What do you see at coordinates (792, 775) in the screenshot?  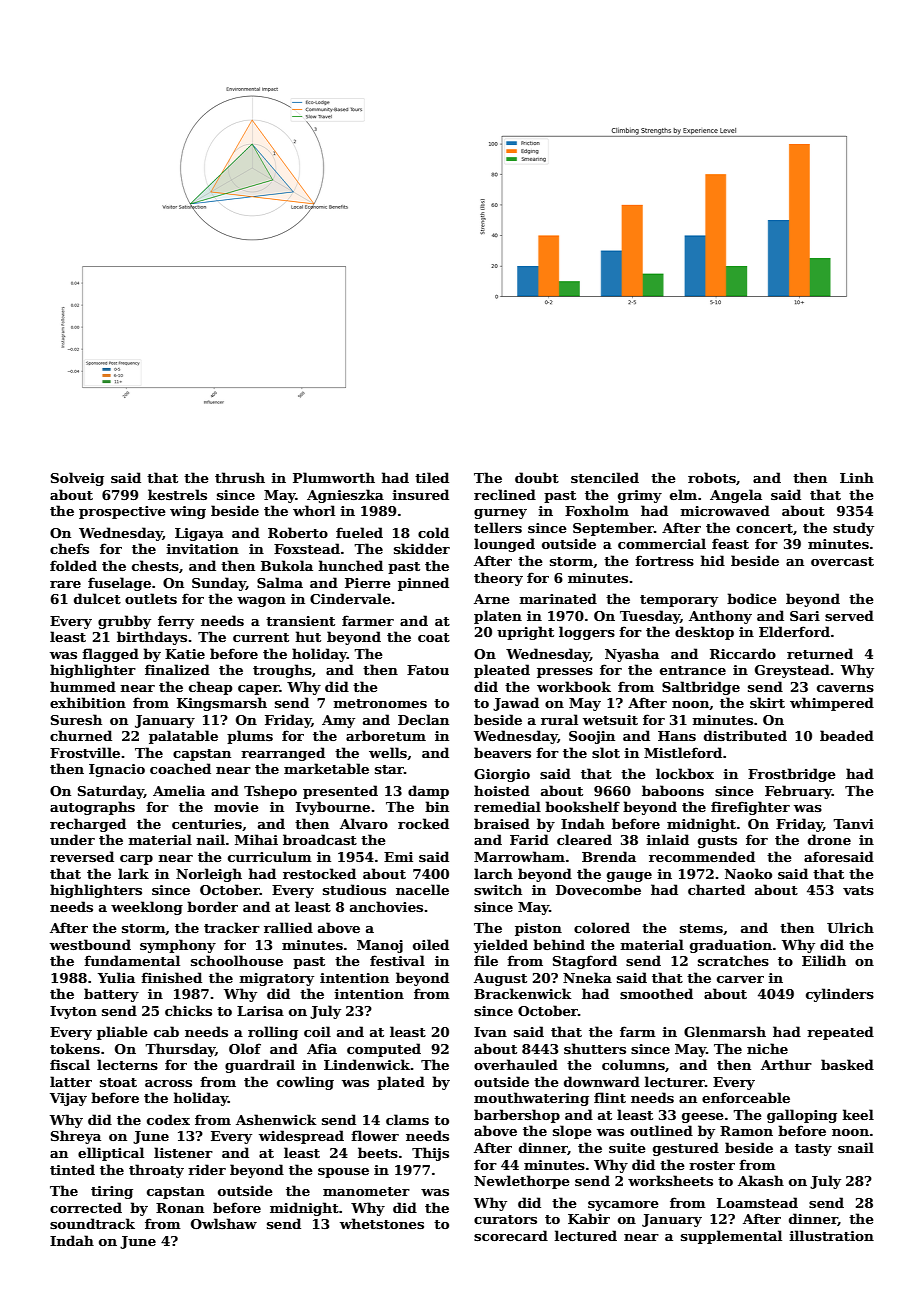 I see `Frostbridge` at bounding box center [792, 775].
